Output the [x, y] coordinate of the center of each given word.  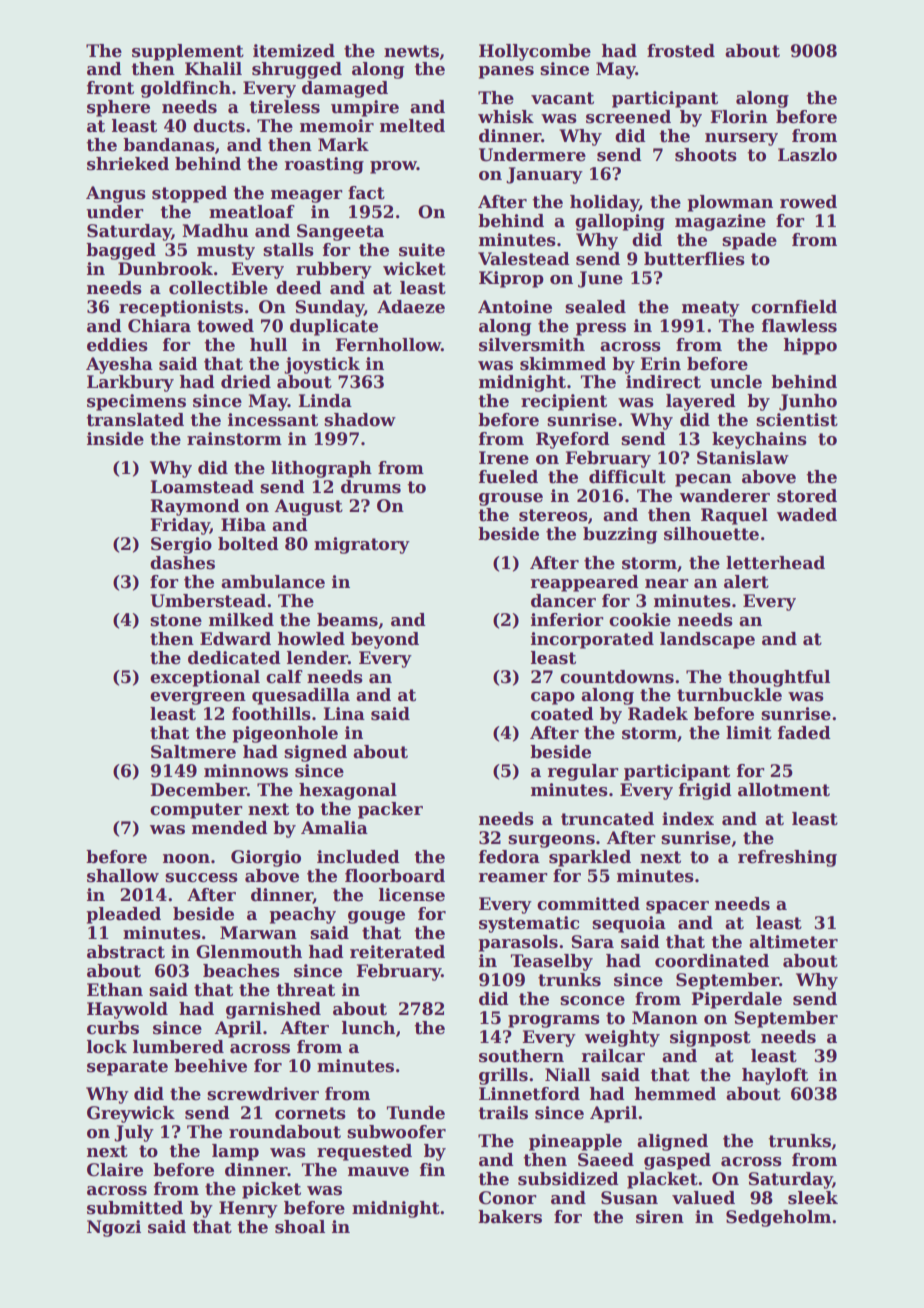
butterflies [694, 259]
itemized [294, 51]
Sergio [181, 545]
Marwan [258, 933]
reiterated [397, 952]
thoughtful [779, 678]
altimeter [793, 942]
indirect [663, 382]
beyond [385, 640]
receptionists [181, 308]
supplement [188, 52]
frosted [681, 51]
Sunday [329, 308]
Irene [504, 458]
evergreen [198, 698]
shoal [300, 1227]
